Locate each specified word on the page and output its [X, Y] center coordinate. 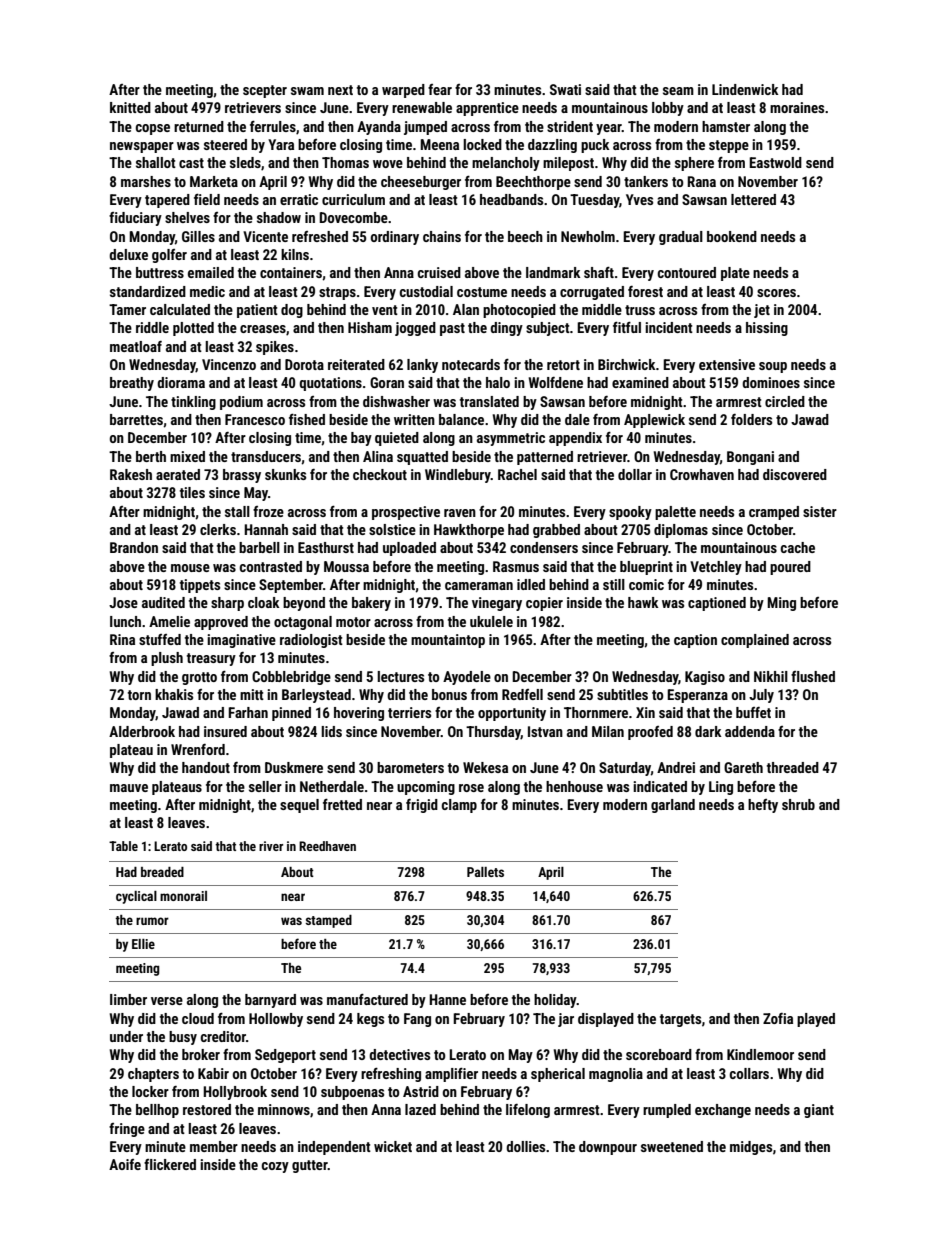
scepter [265, 91]
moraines [797, 107]
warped [403, 91]
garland [673, 806]
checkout [380, 474]
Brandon [134, 547]
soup [773, 367]
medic [207, 291]
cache [798, 547]
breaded [162, 872]
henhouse [574, 786]
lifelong [528, 1111]
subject [548, 329]
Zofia [778, 1018]
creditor [223, 1036]
